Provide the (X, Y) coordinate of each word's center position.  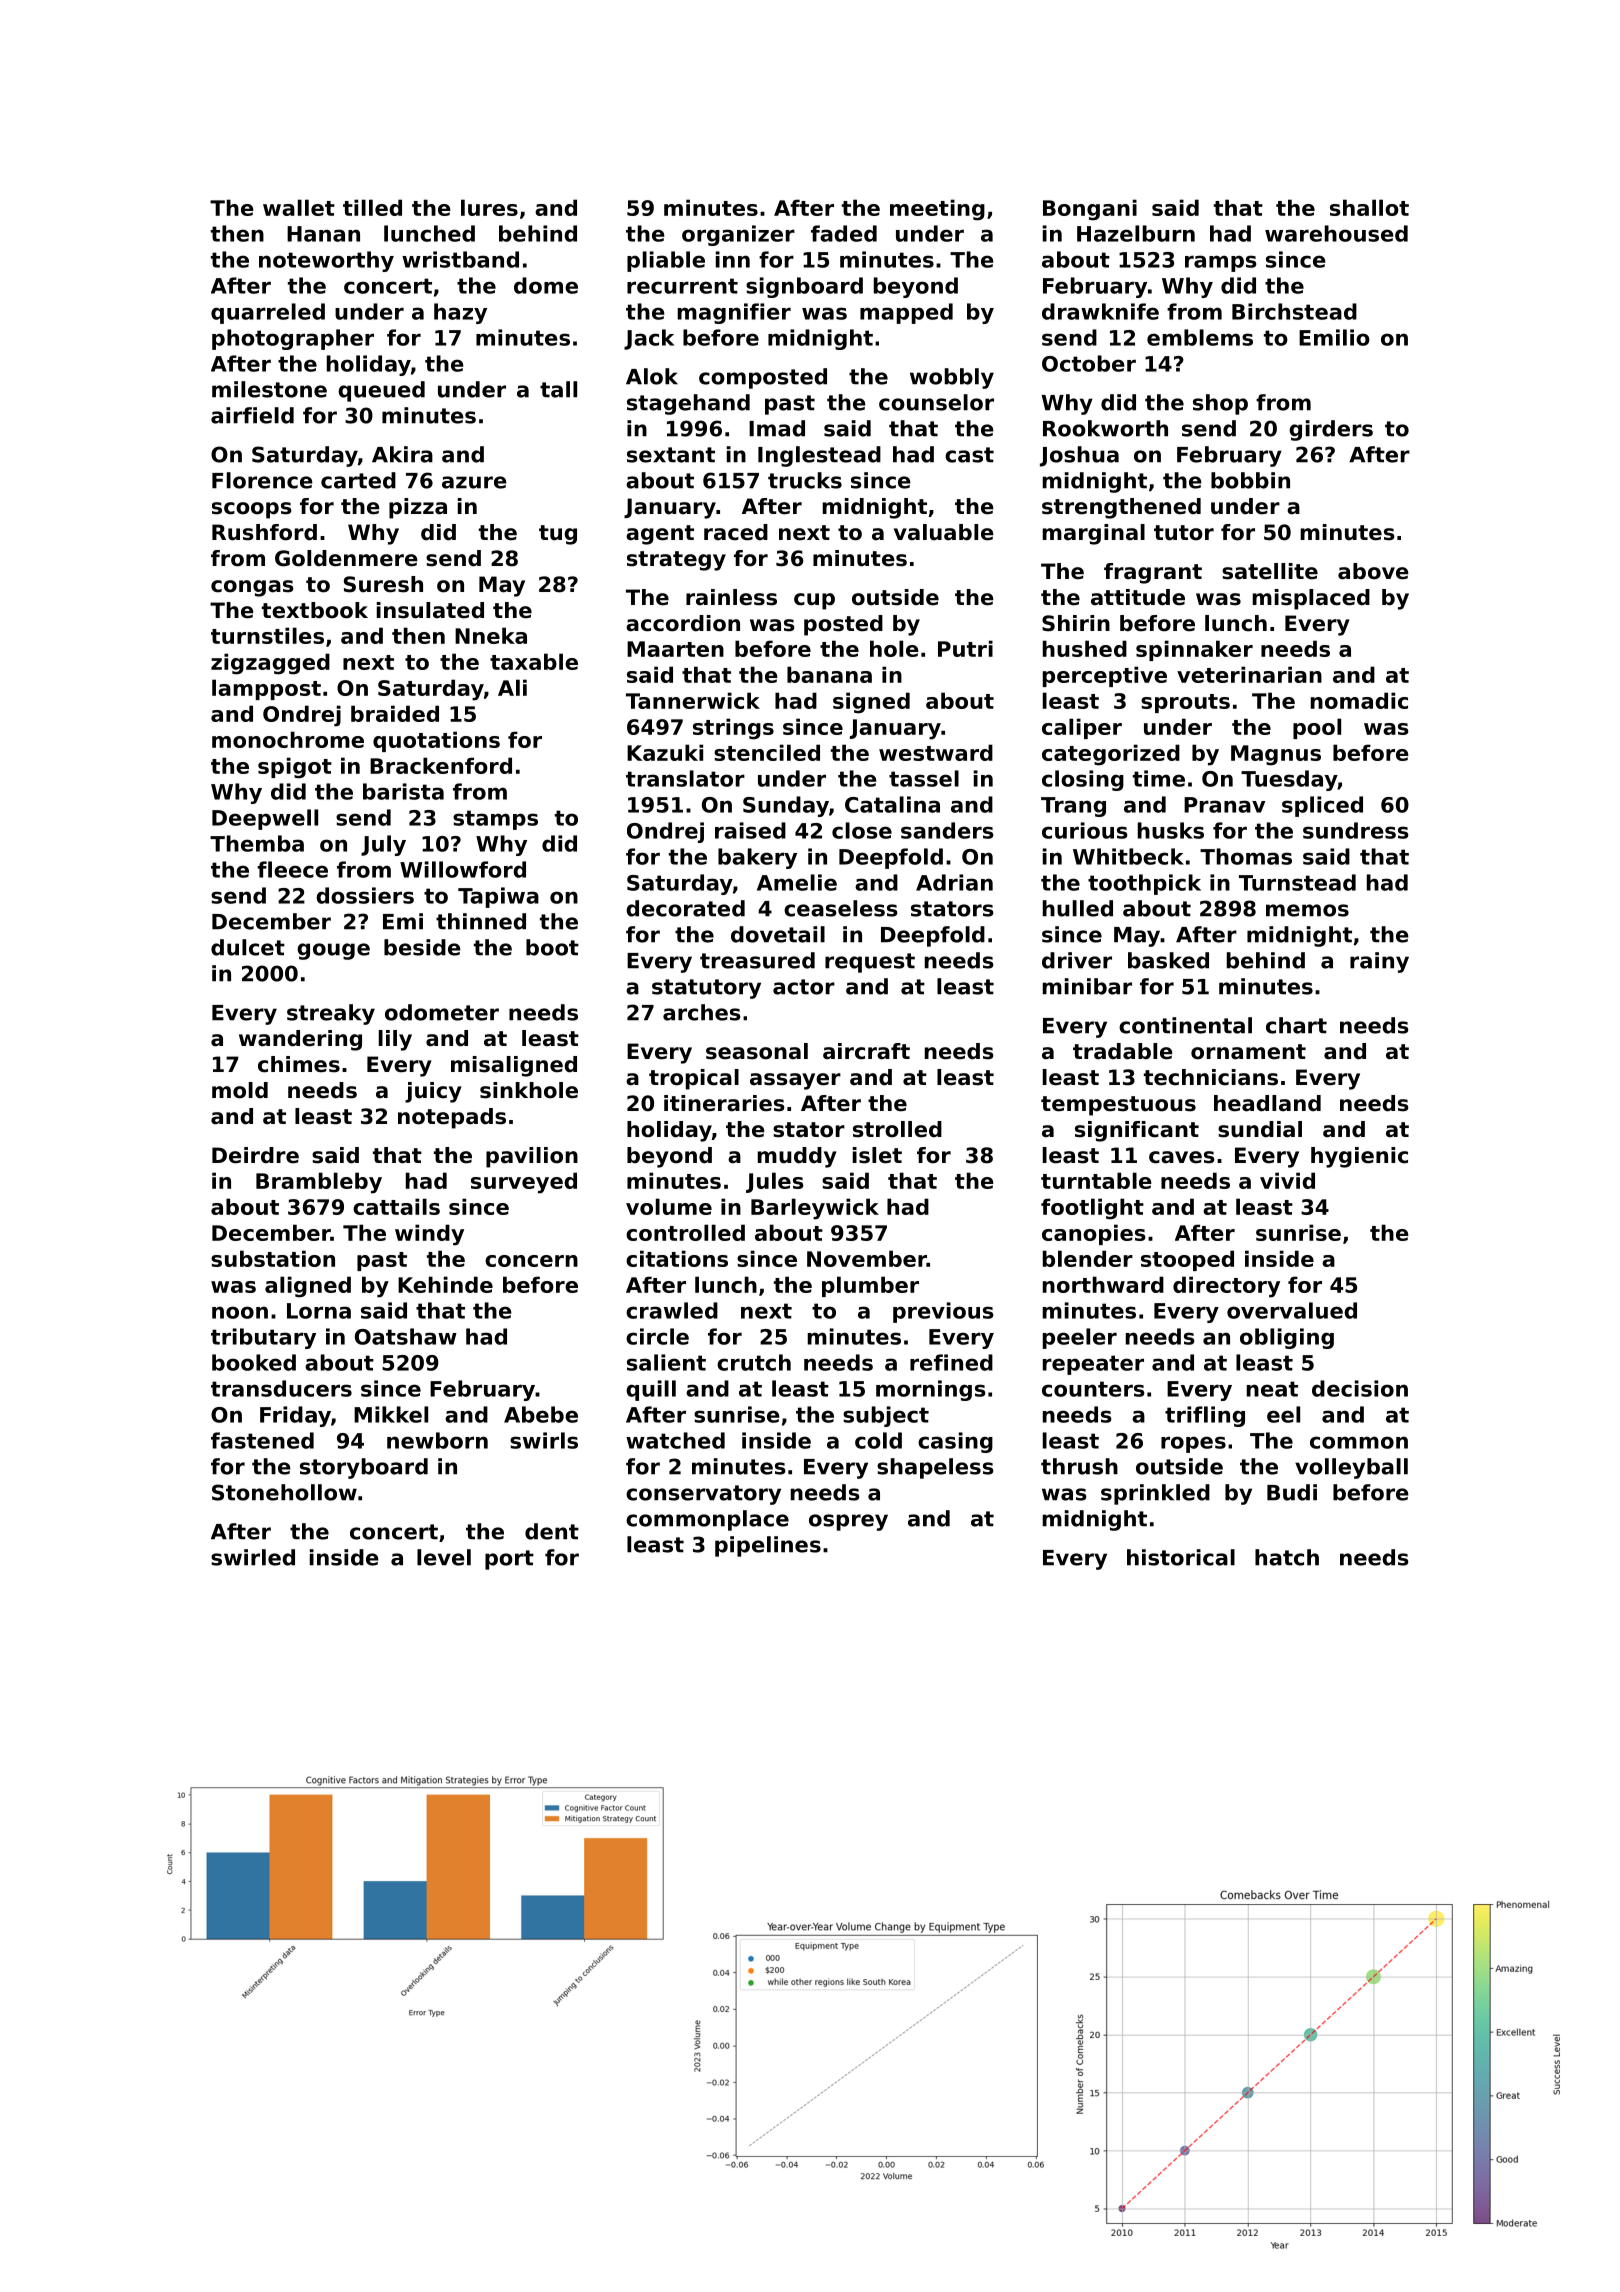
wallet (299, 207)
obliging (1287, 1338)
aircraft (866, 1051)
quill (651, 1390)
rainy (1379, 962)
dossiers (365, 895)
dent (552, 1531)
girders (1331, 430)
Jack (649, 339)
